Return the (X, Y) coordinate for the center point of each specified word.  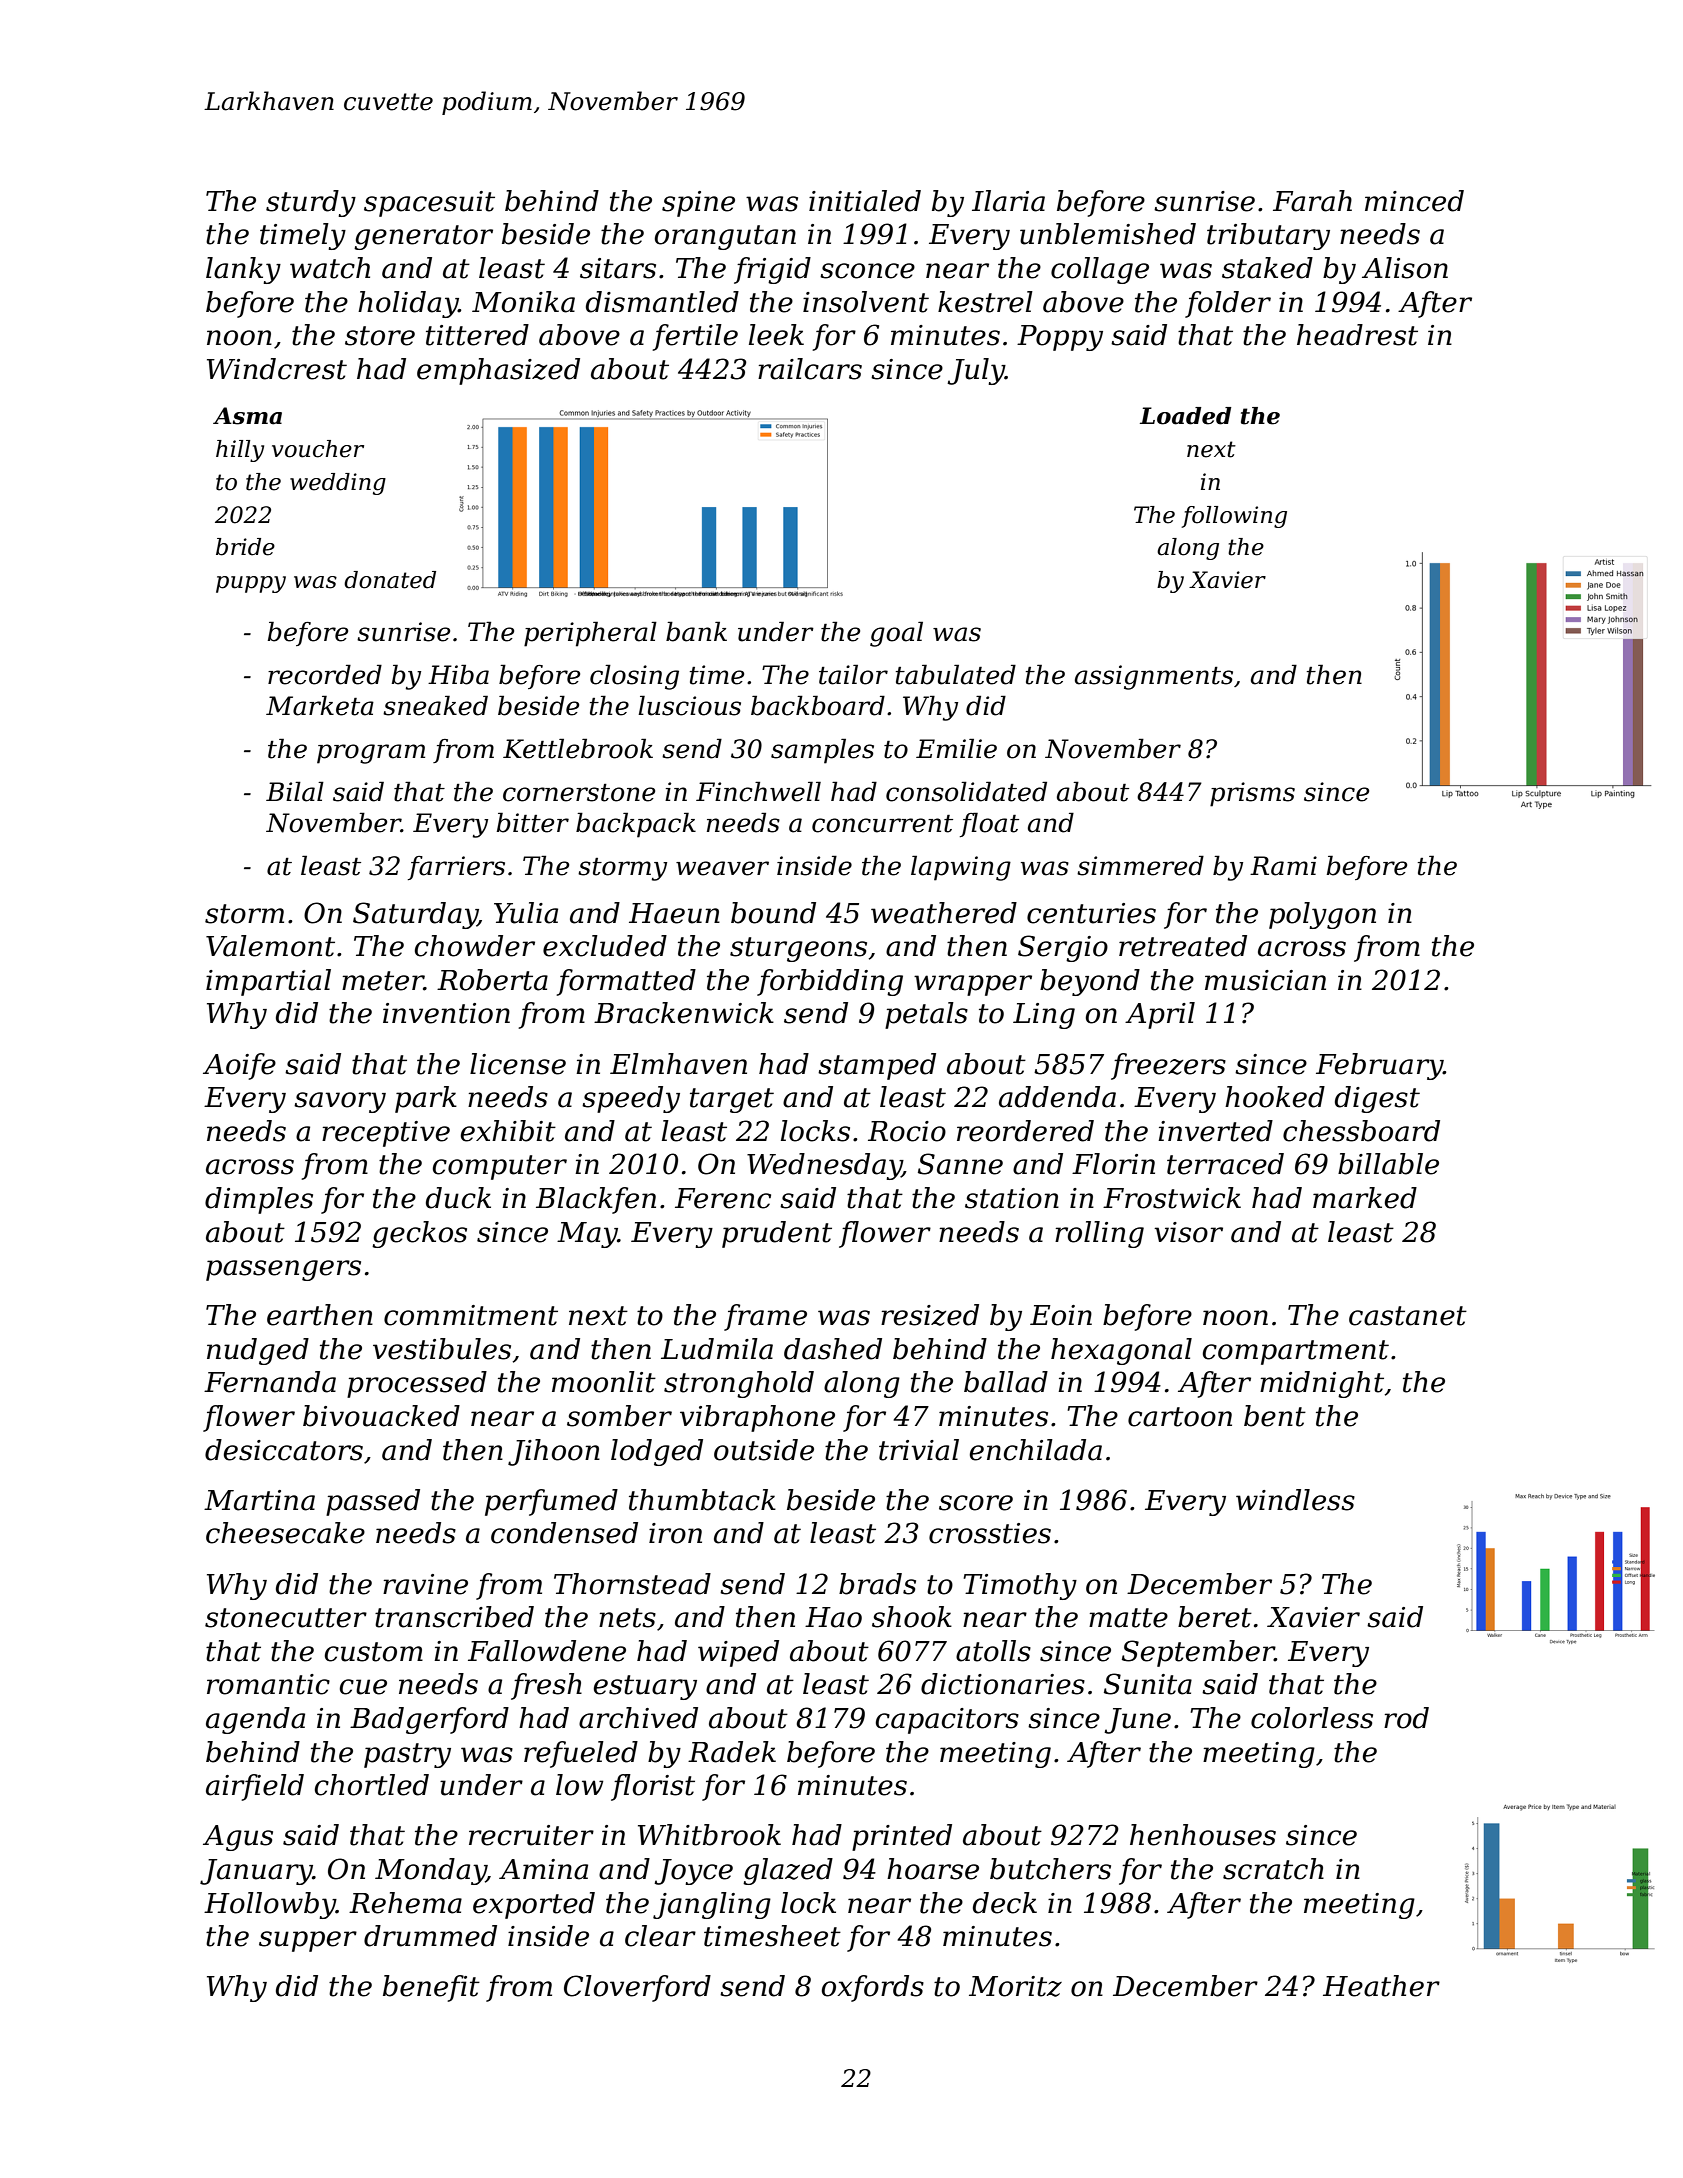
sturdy (311, 203)
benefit (431, 1988)
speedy (631, 1099)
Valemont (270, 946)
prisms (1252, 794)
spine (698, 204)
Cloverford (637, 1988)
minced (1414, 201)
